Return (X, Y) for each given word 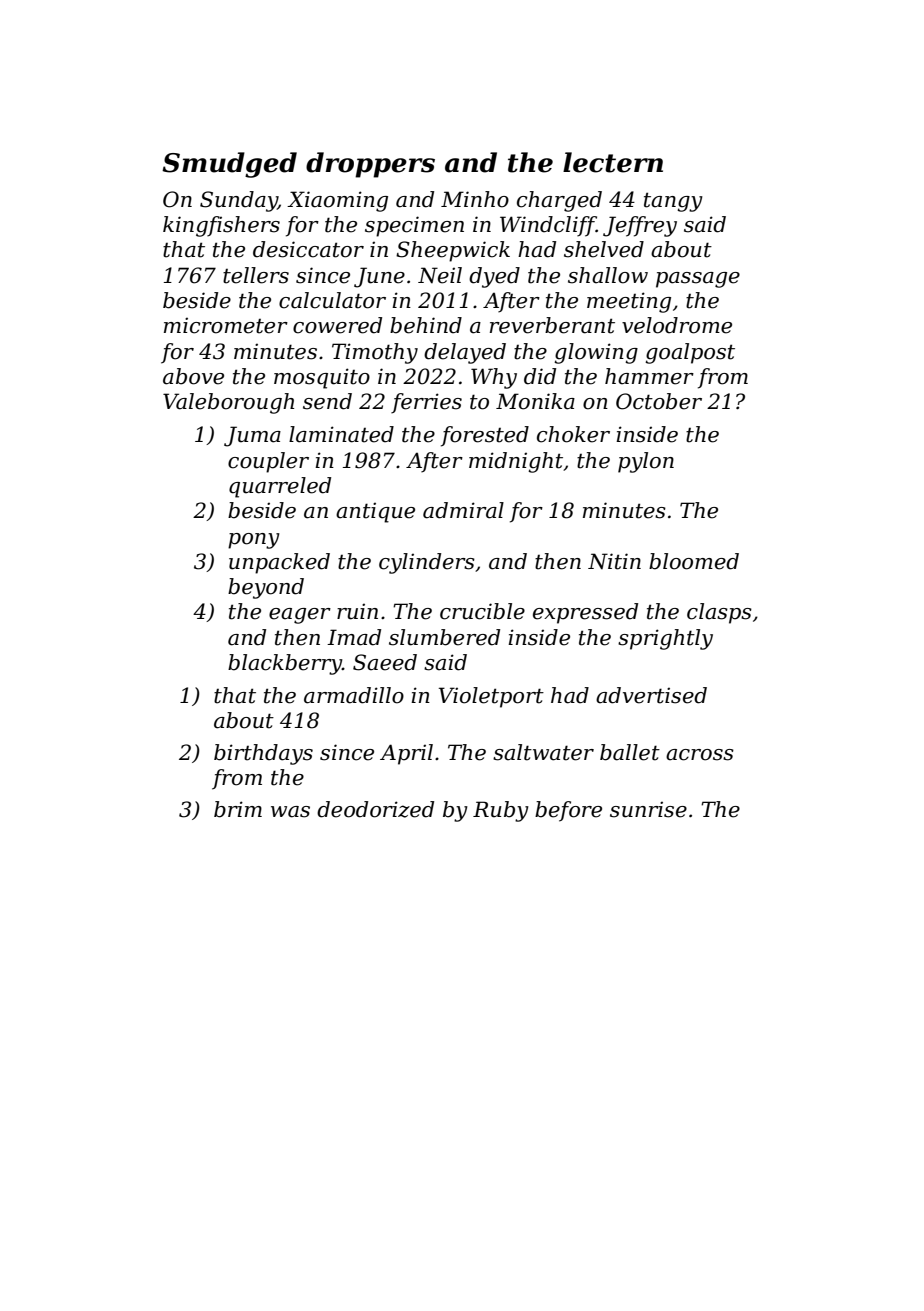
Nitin (614, 561)
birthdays (263, 754)
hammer (649, 376)
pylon (646, 462)
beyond (266, 588)
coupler (268, 462)
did (540, 376)
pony (254, 541)
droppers (370, 165)
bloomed (694, 561)
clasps (719, 613)
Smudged (229, 165)
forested (485, 436)
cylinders (427, 563)
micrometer (226, 326)
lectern (613, 162)
